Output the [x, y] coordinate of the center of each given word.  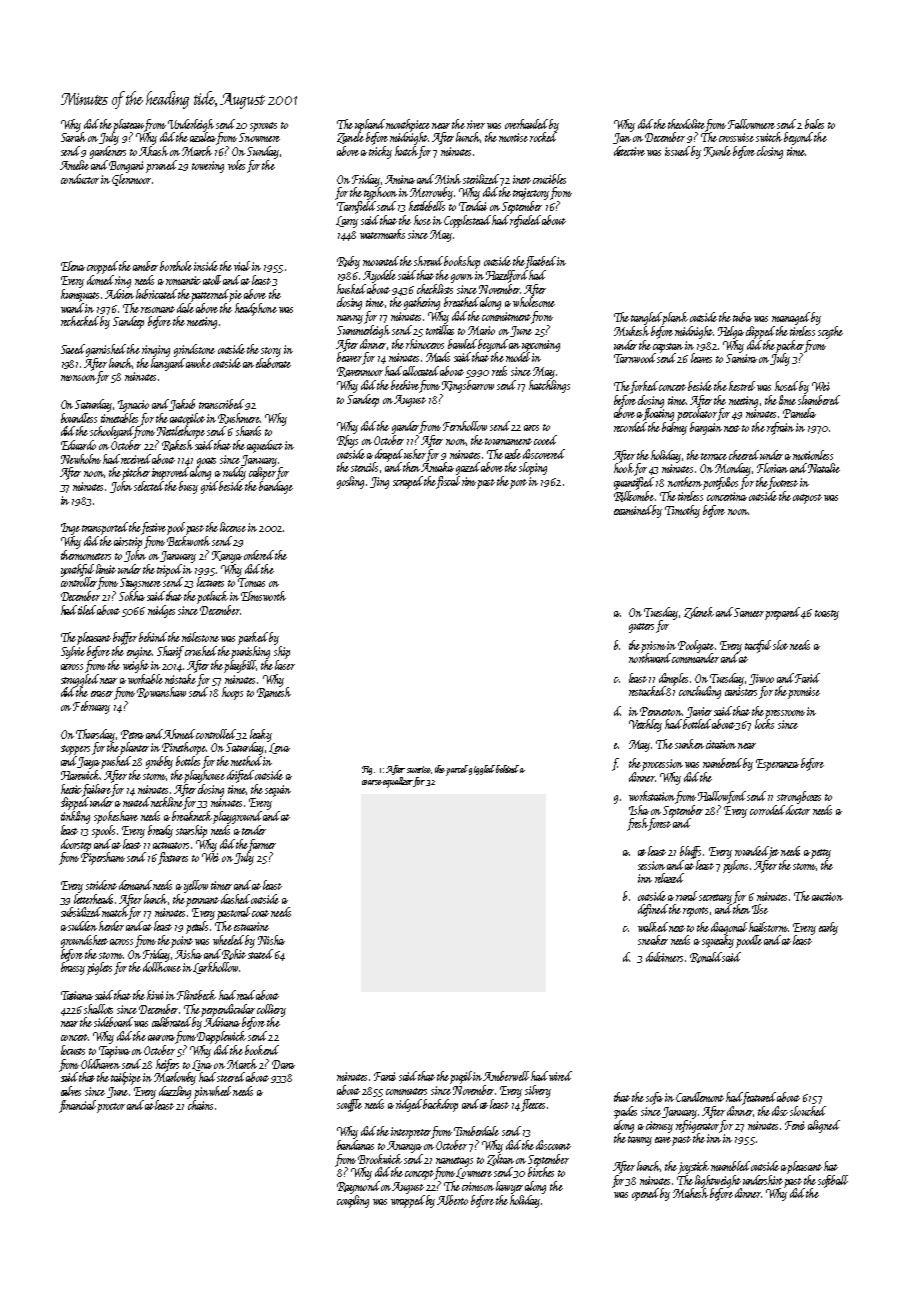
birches [541, 1172]
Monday [733, 469]
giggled [482, 770]
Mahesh [690, 1193]
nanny [350, 319]
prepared [782, 613]
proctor [111, 1108]
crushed [201, 651]
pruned [161, 166]
